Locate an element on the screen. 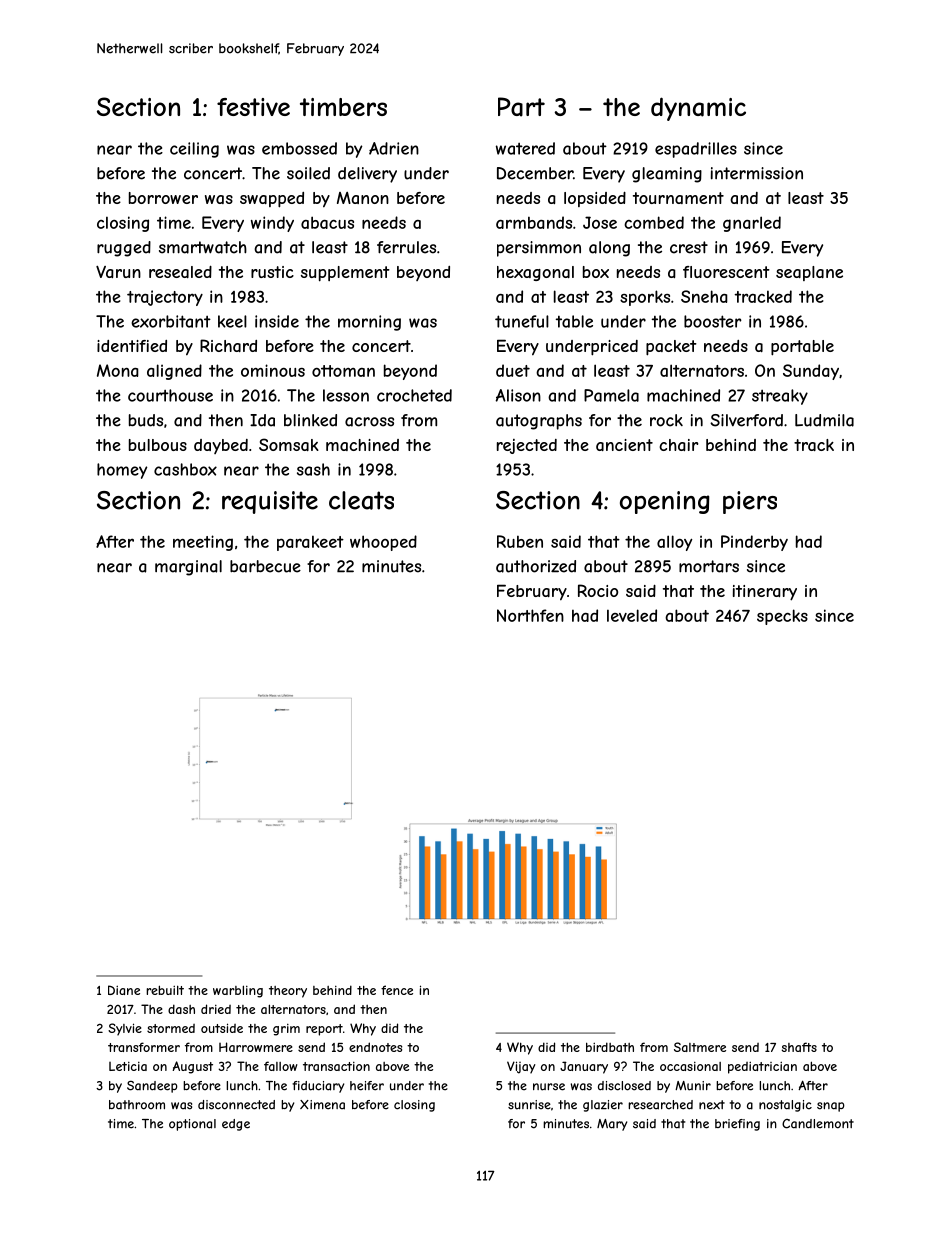  barbecue is located at coordinates (265, 566).
